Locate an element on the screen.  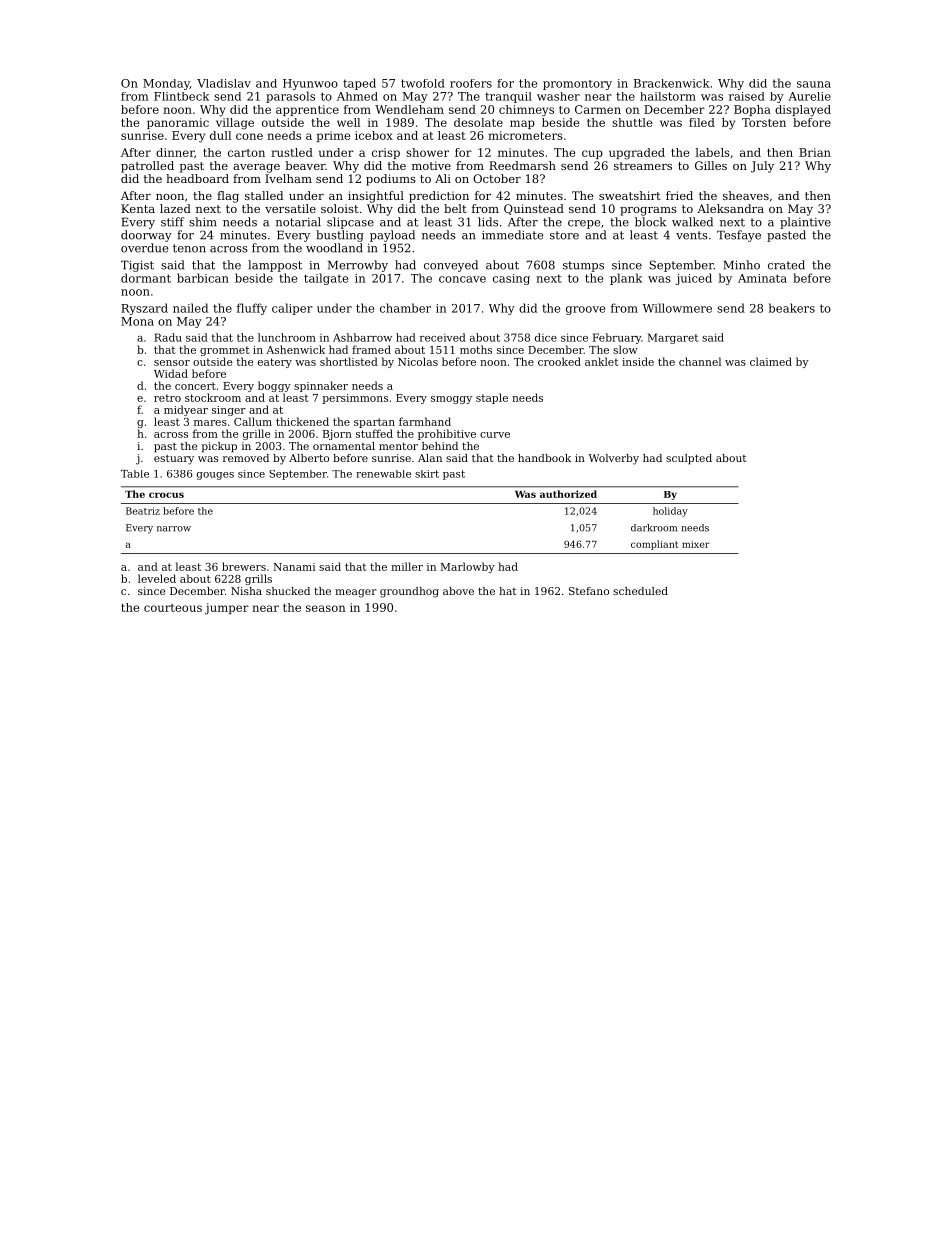
Hyunwoo is located at coordinates (310, 84).
